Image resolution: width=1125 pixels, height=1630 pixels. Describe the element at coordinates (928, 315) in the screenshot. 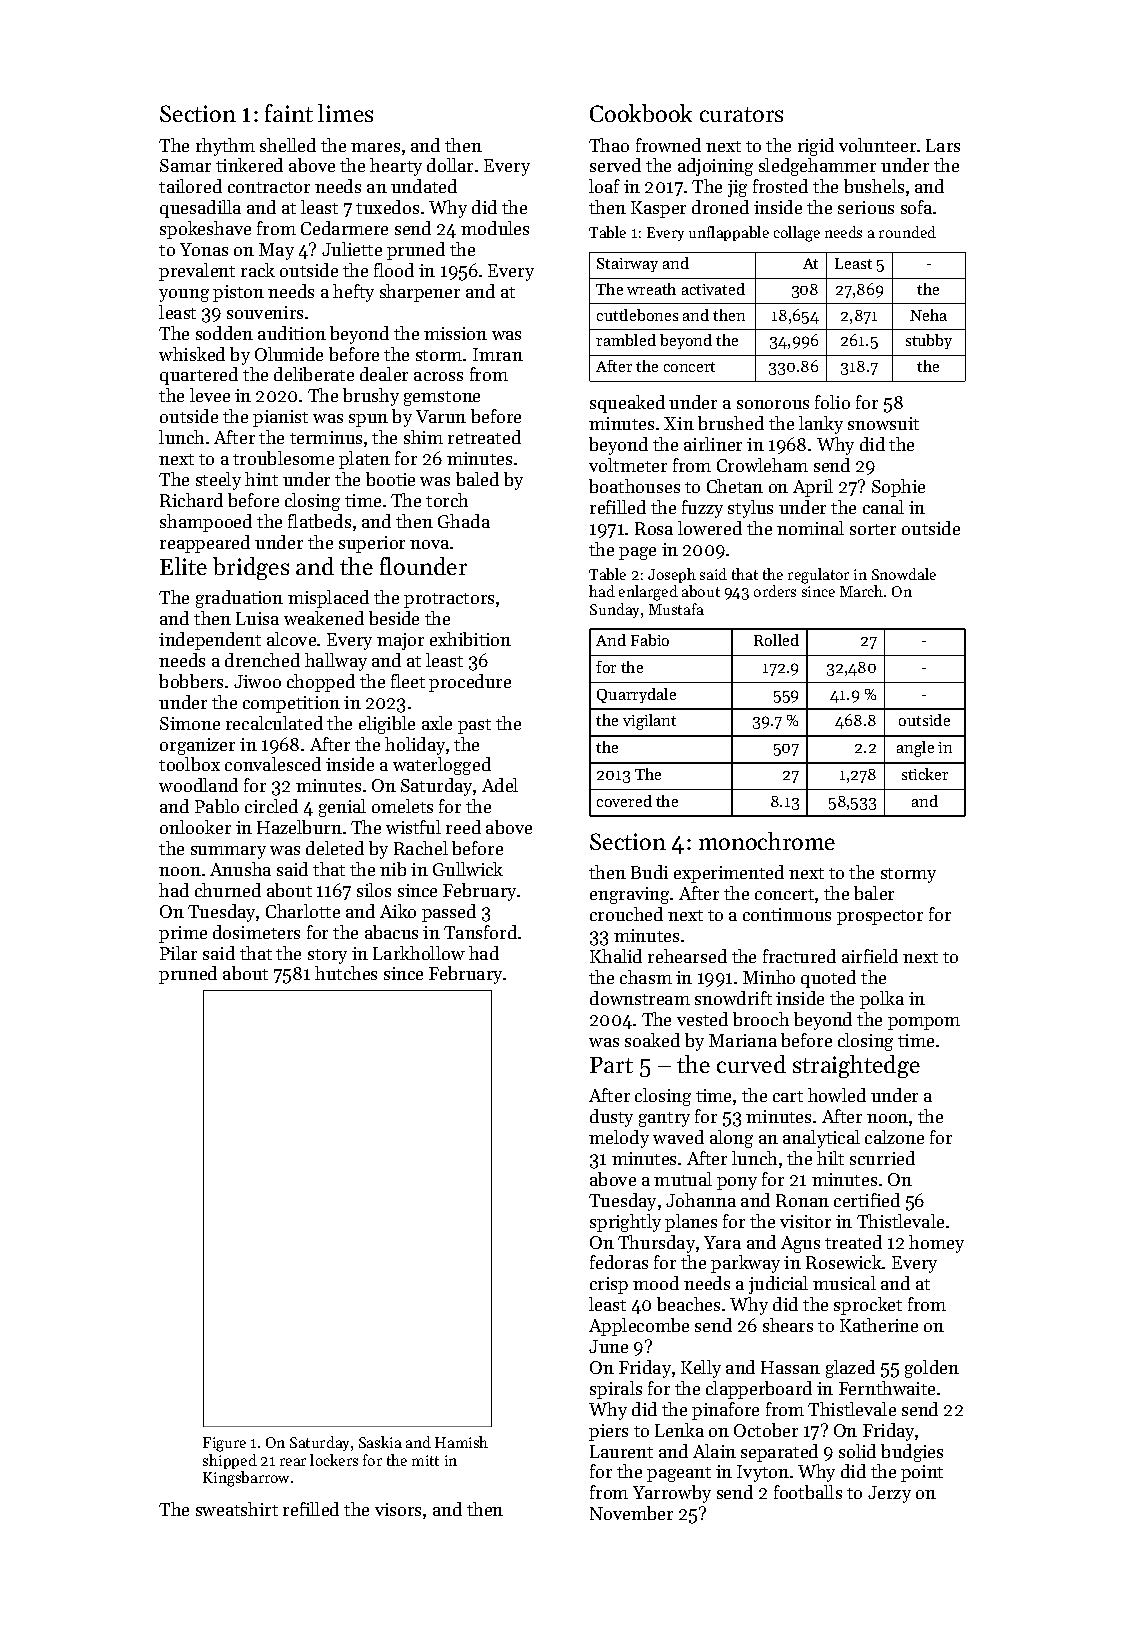

I see `Neha` at that location.
